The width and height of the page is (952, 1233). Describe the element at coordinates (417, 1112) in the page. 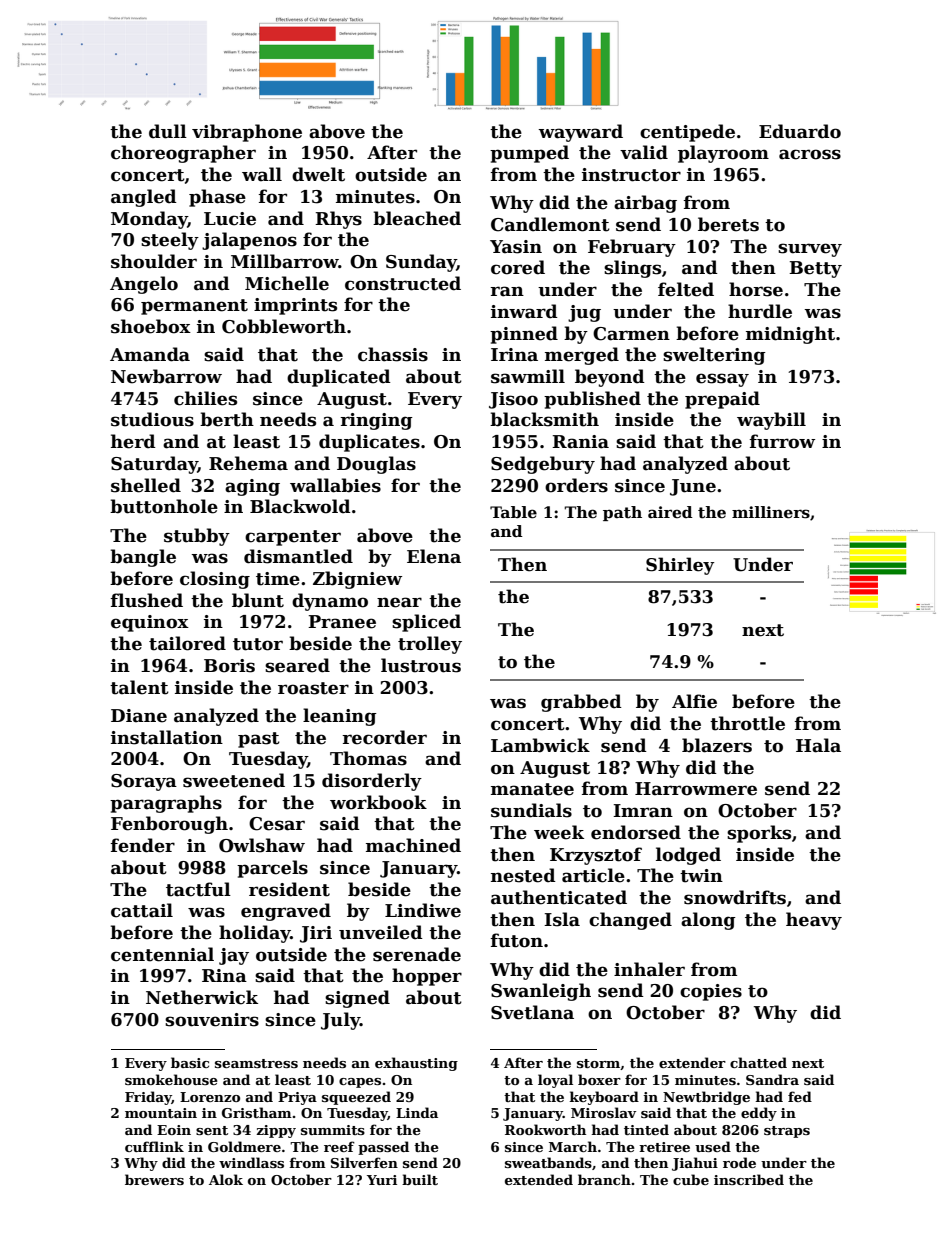

I see `Linda` at that location.
